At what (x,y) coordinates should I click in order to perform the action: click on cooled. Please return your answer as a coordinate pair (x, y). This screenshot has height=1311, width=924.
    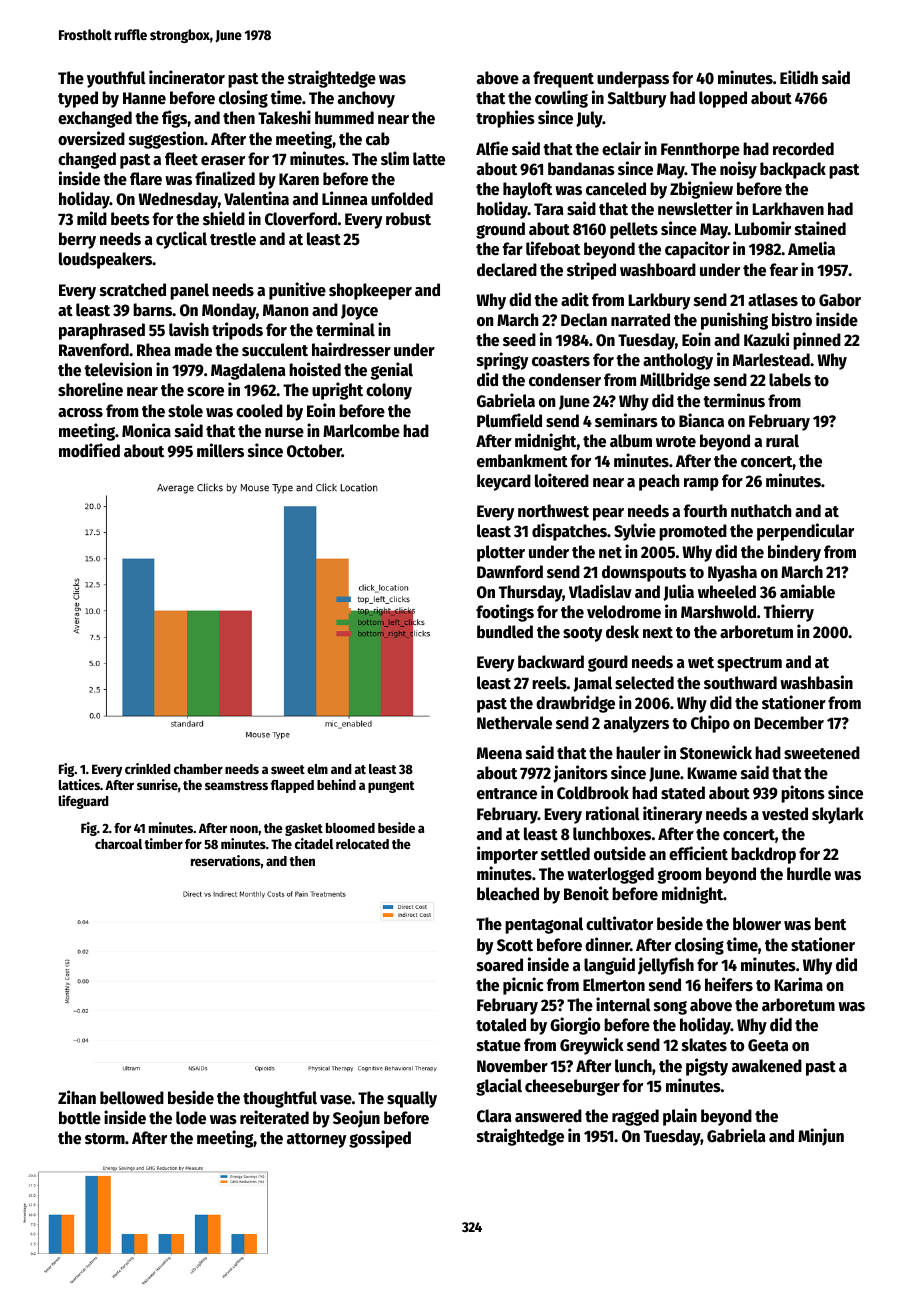
    Looking at the image, I should click on (259, 411).
